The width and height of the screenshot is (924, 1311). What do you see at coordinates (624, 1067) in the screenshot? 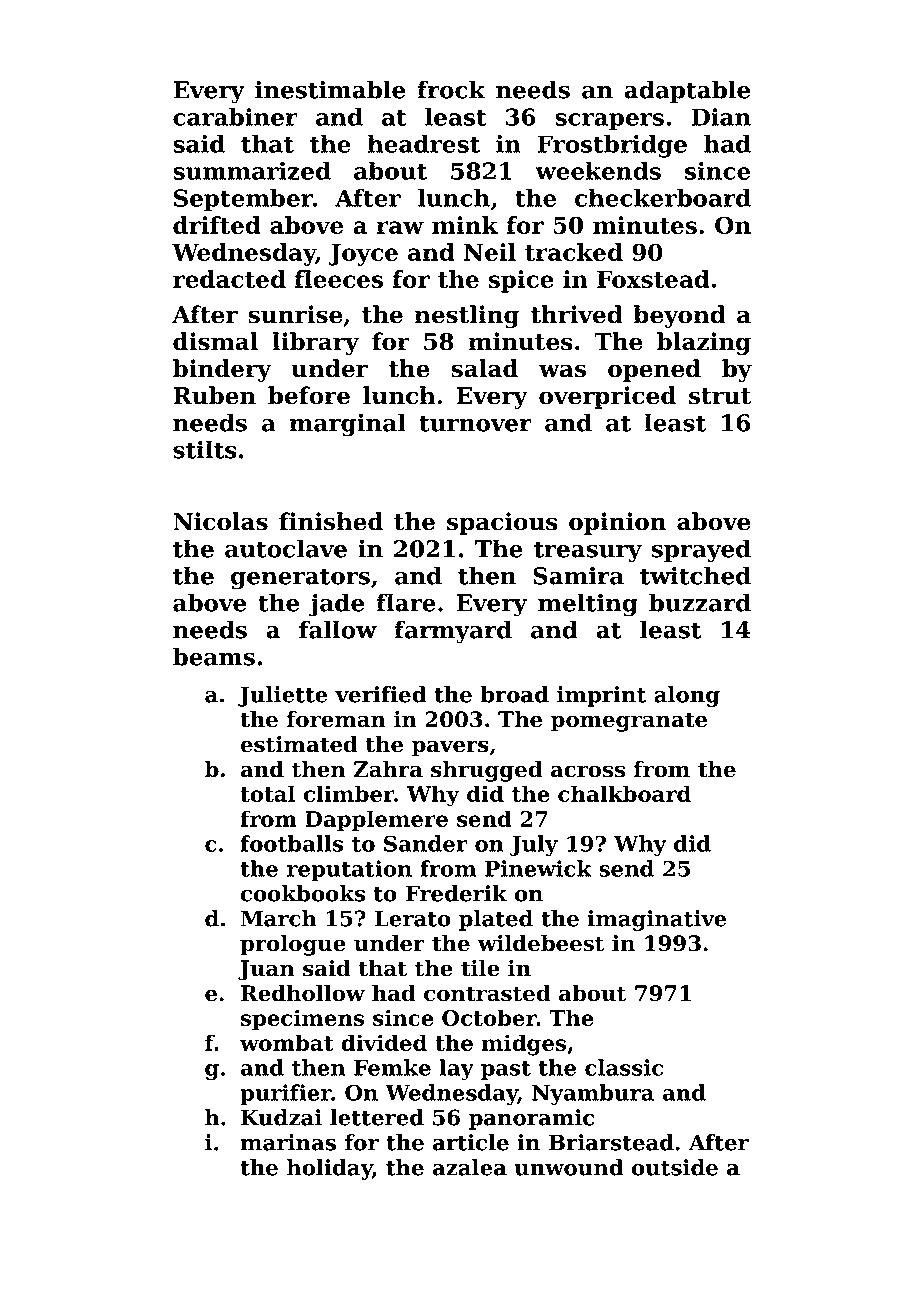
I see `classic` at bounding box center [624, 1067].
